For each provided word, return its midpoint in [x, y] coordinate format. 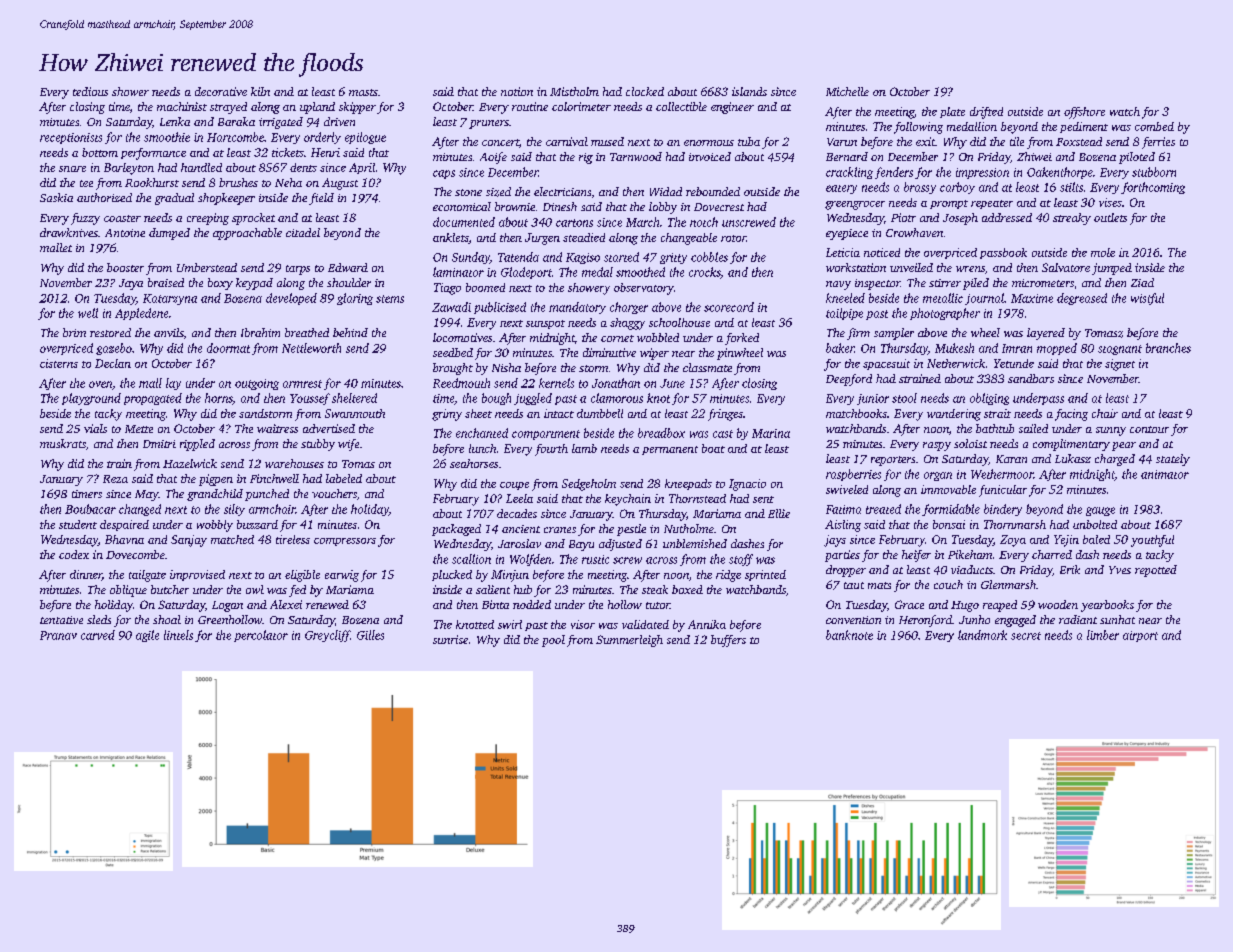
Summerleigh [629, 641]
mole [1103, 252]
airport [1140, 636]
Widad [666, 191]
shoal [167, 619]
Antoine [125, 233]
